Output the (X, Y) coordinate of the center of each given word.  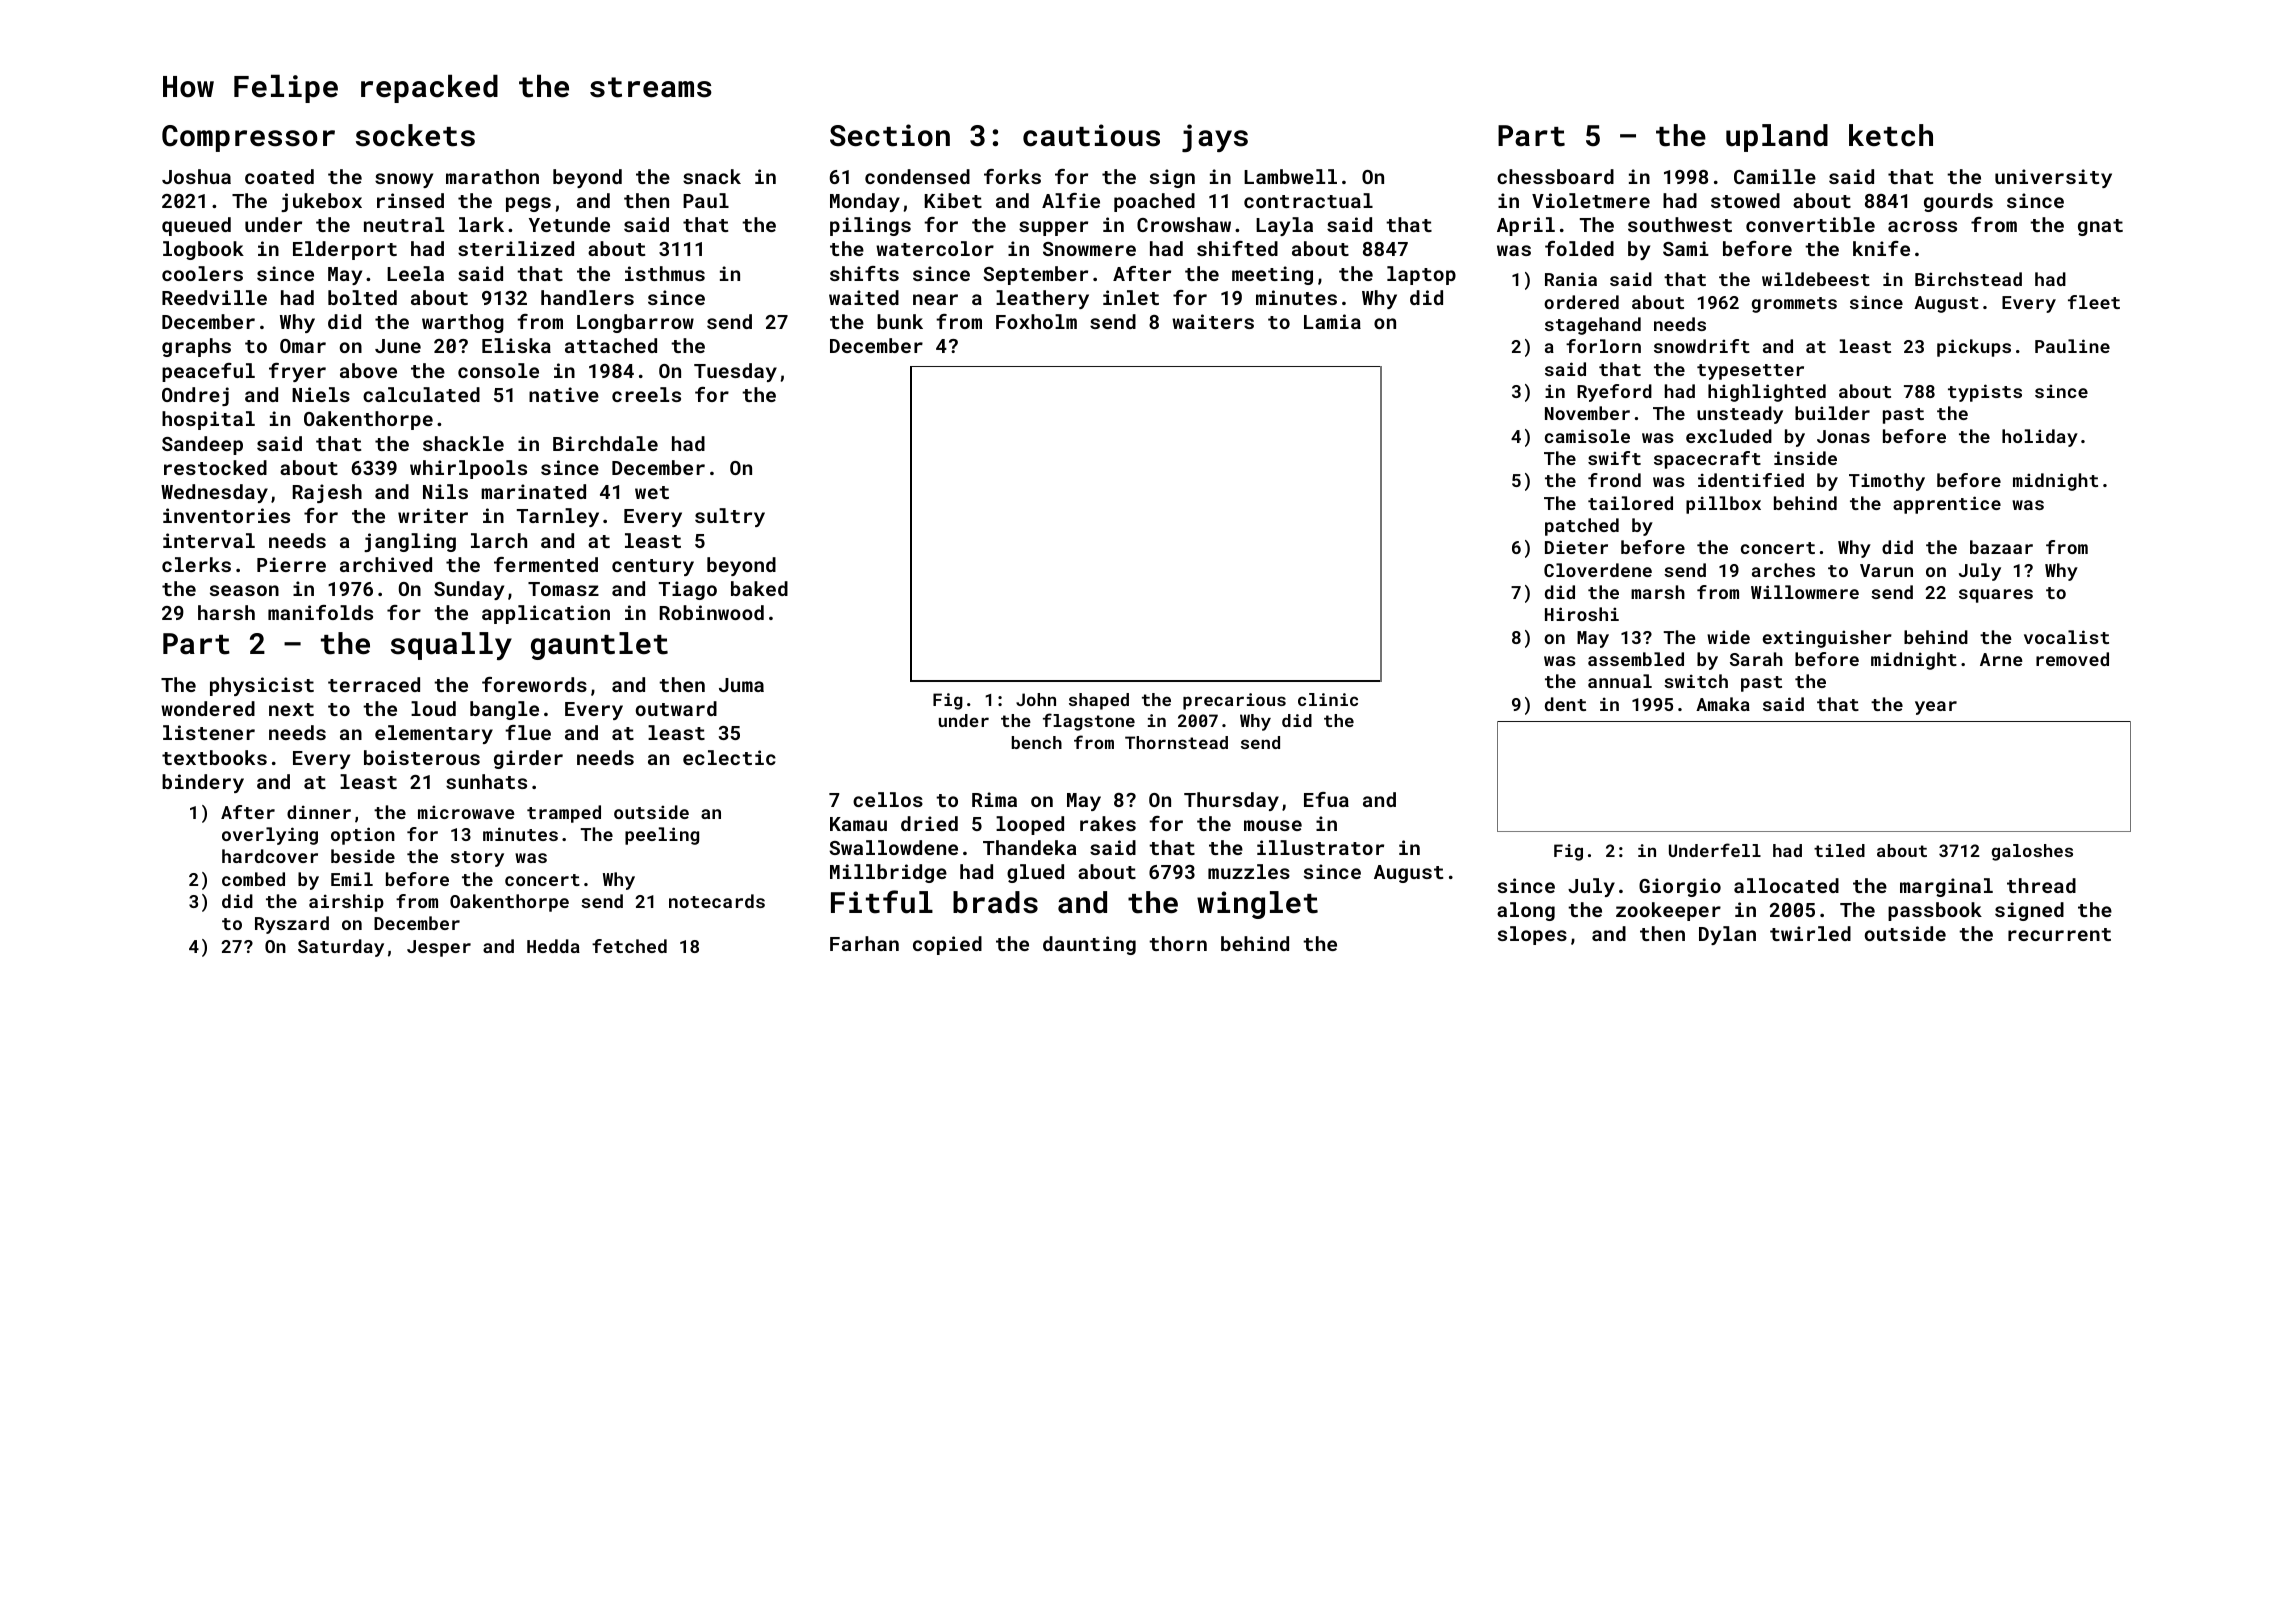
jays (1215, 138)
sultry (730, 517)
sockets (415, 135)
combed (253, 879)
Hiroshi (1582, 614)
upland (1777, 138)
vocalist (2066, 637)
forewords (534, 684)
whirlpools (468, 469)
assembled (1636, 659)
